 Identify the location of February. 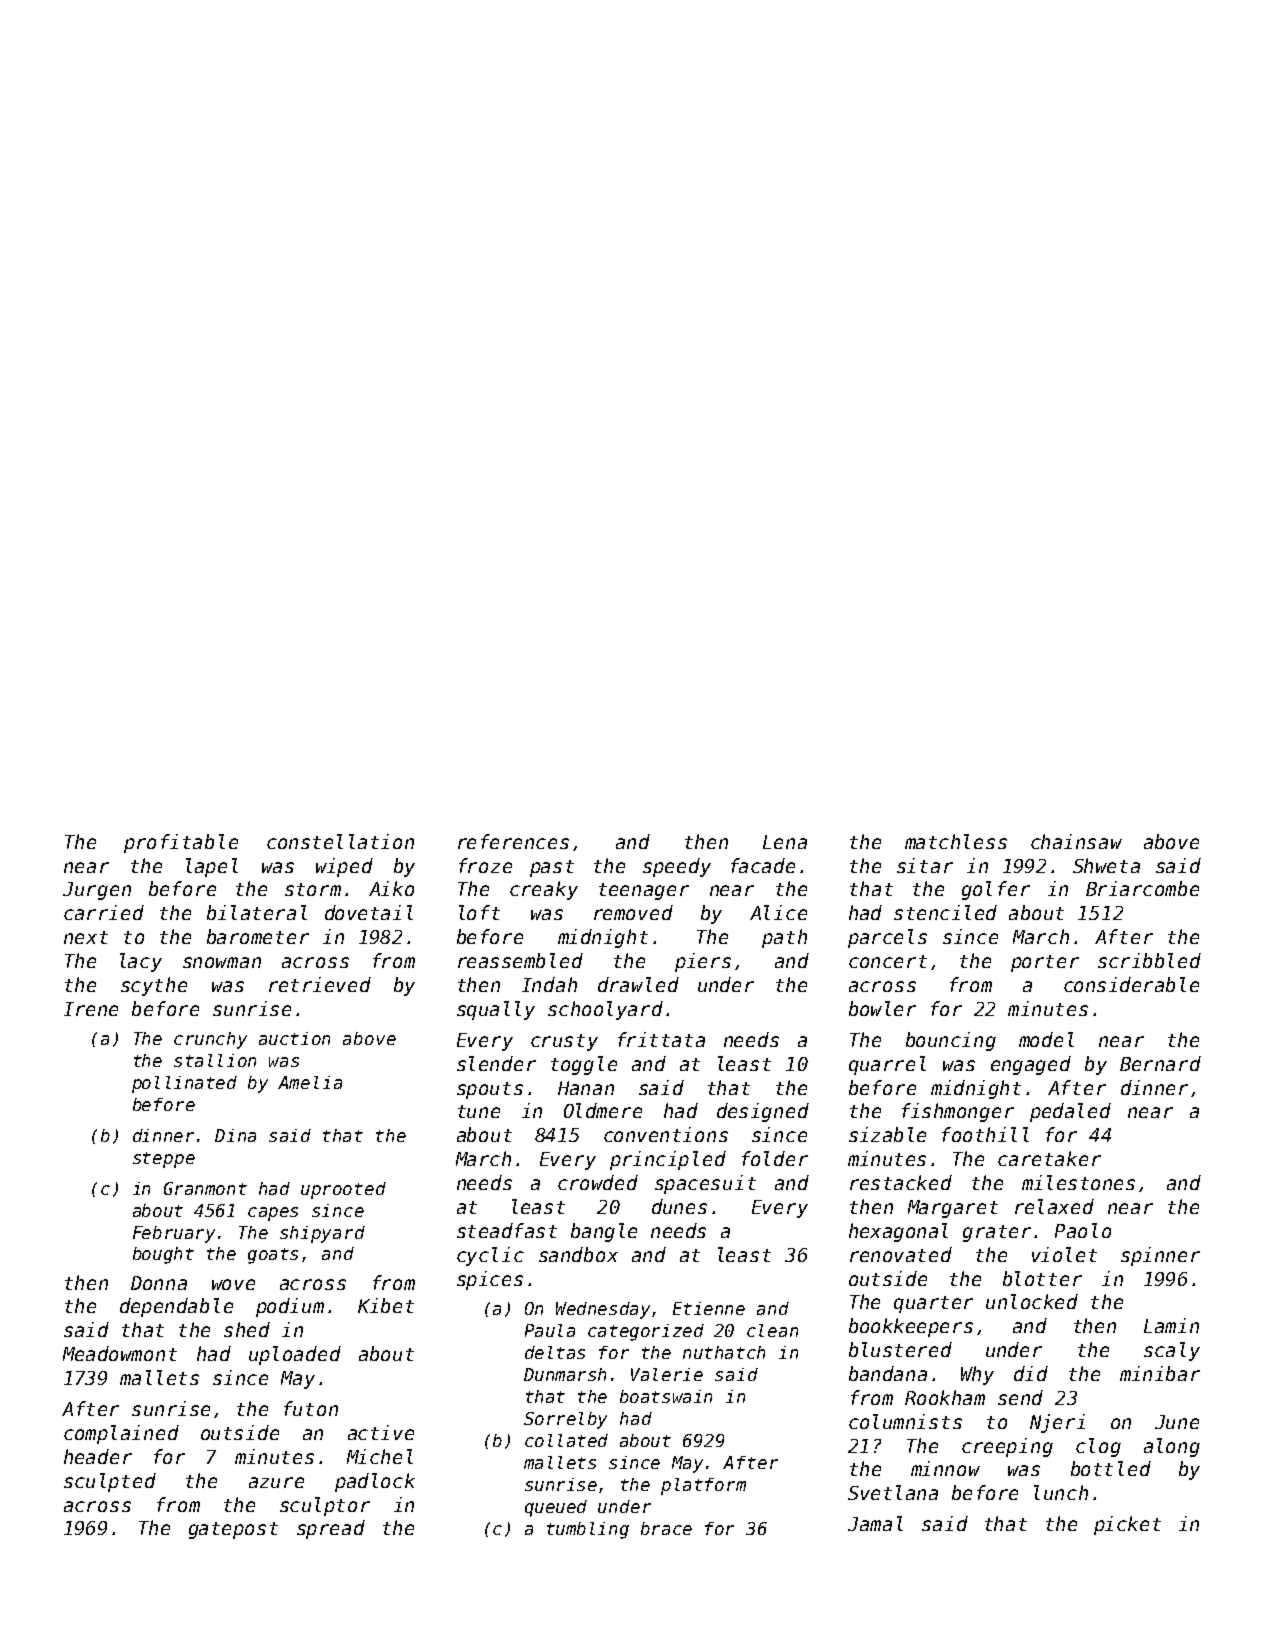
(174, 1234).
